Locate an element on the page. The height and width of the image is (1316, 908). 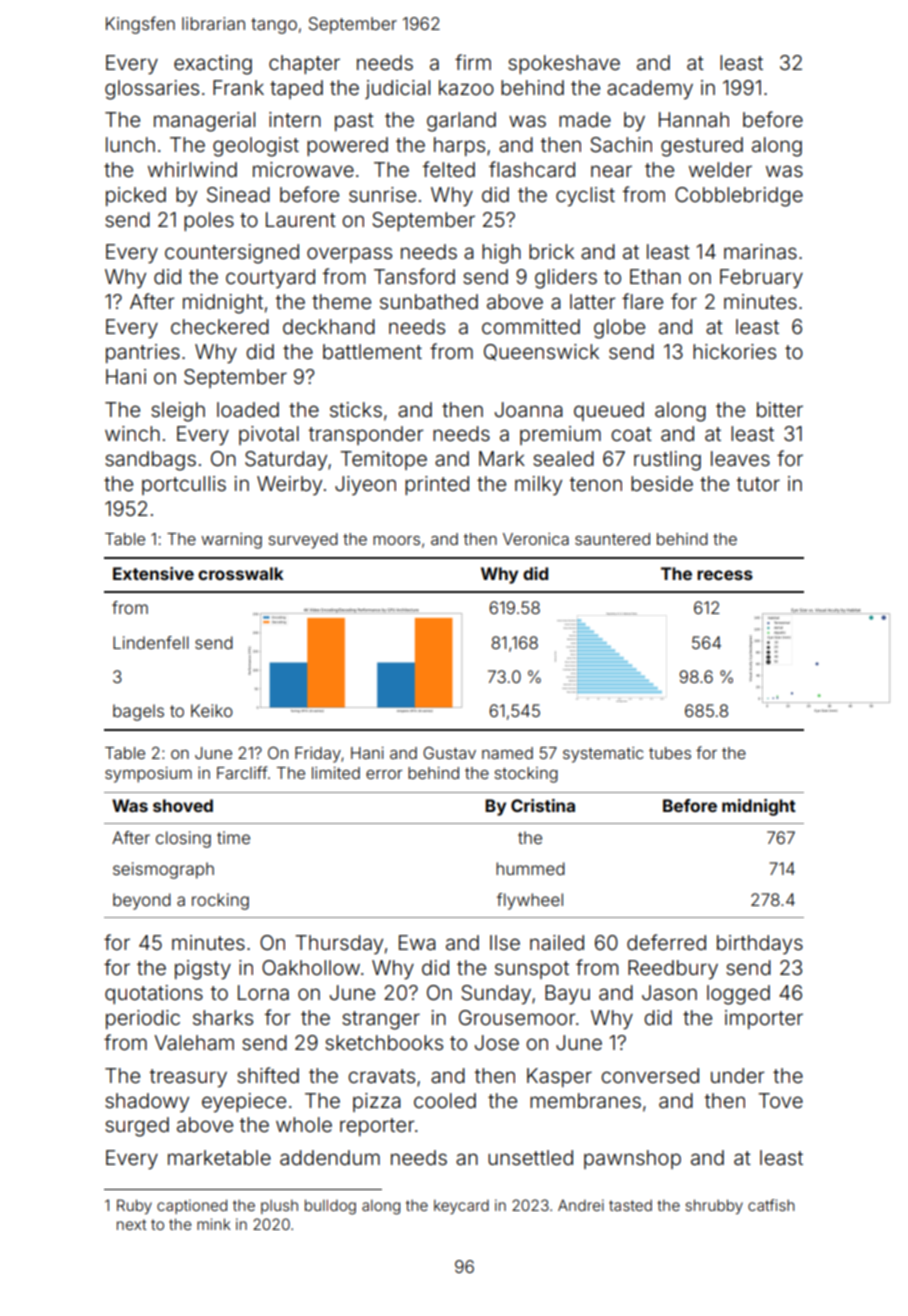
surveyed is located at coordinates (303, 541).
